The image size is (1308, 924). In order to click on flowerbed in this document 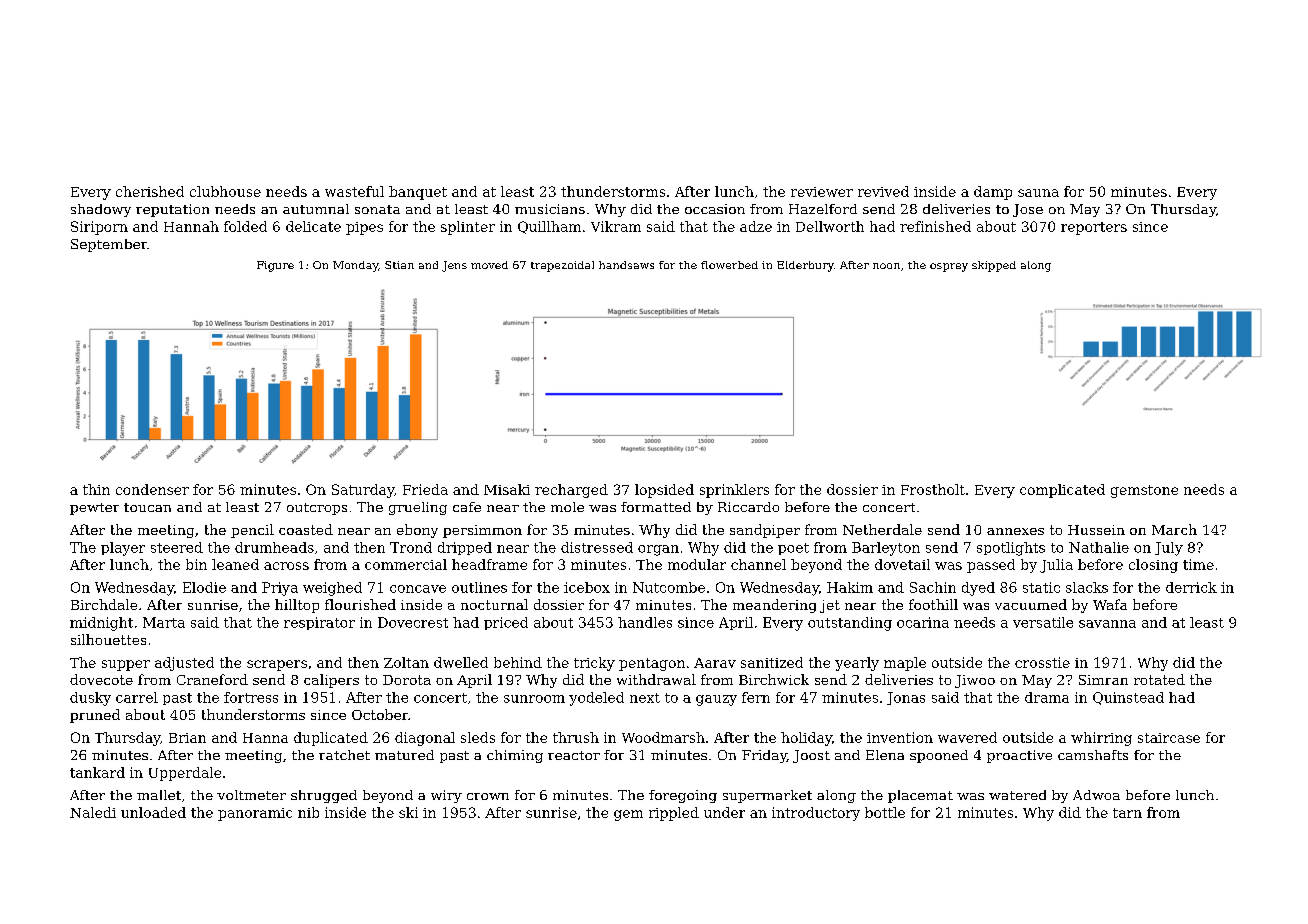, I will do `click(729, 265)`.
